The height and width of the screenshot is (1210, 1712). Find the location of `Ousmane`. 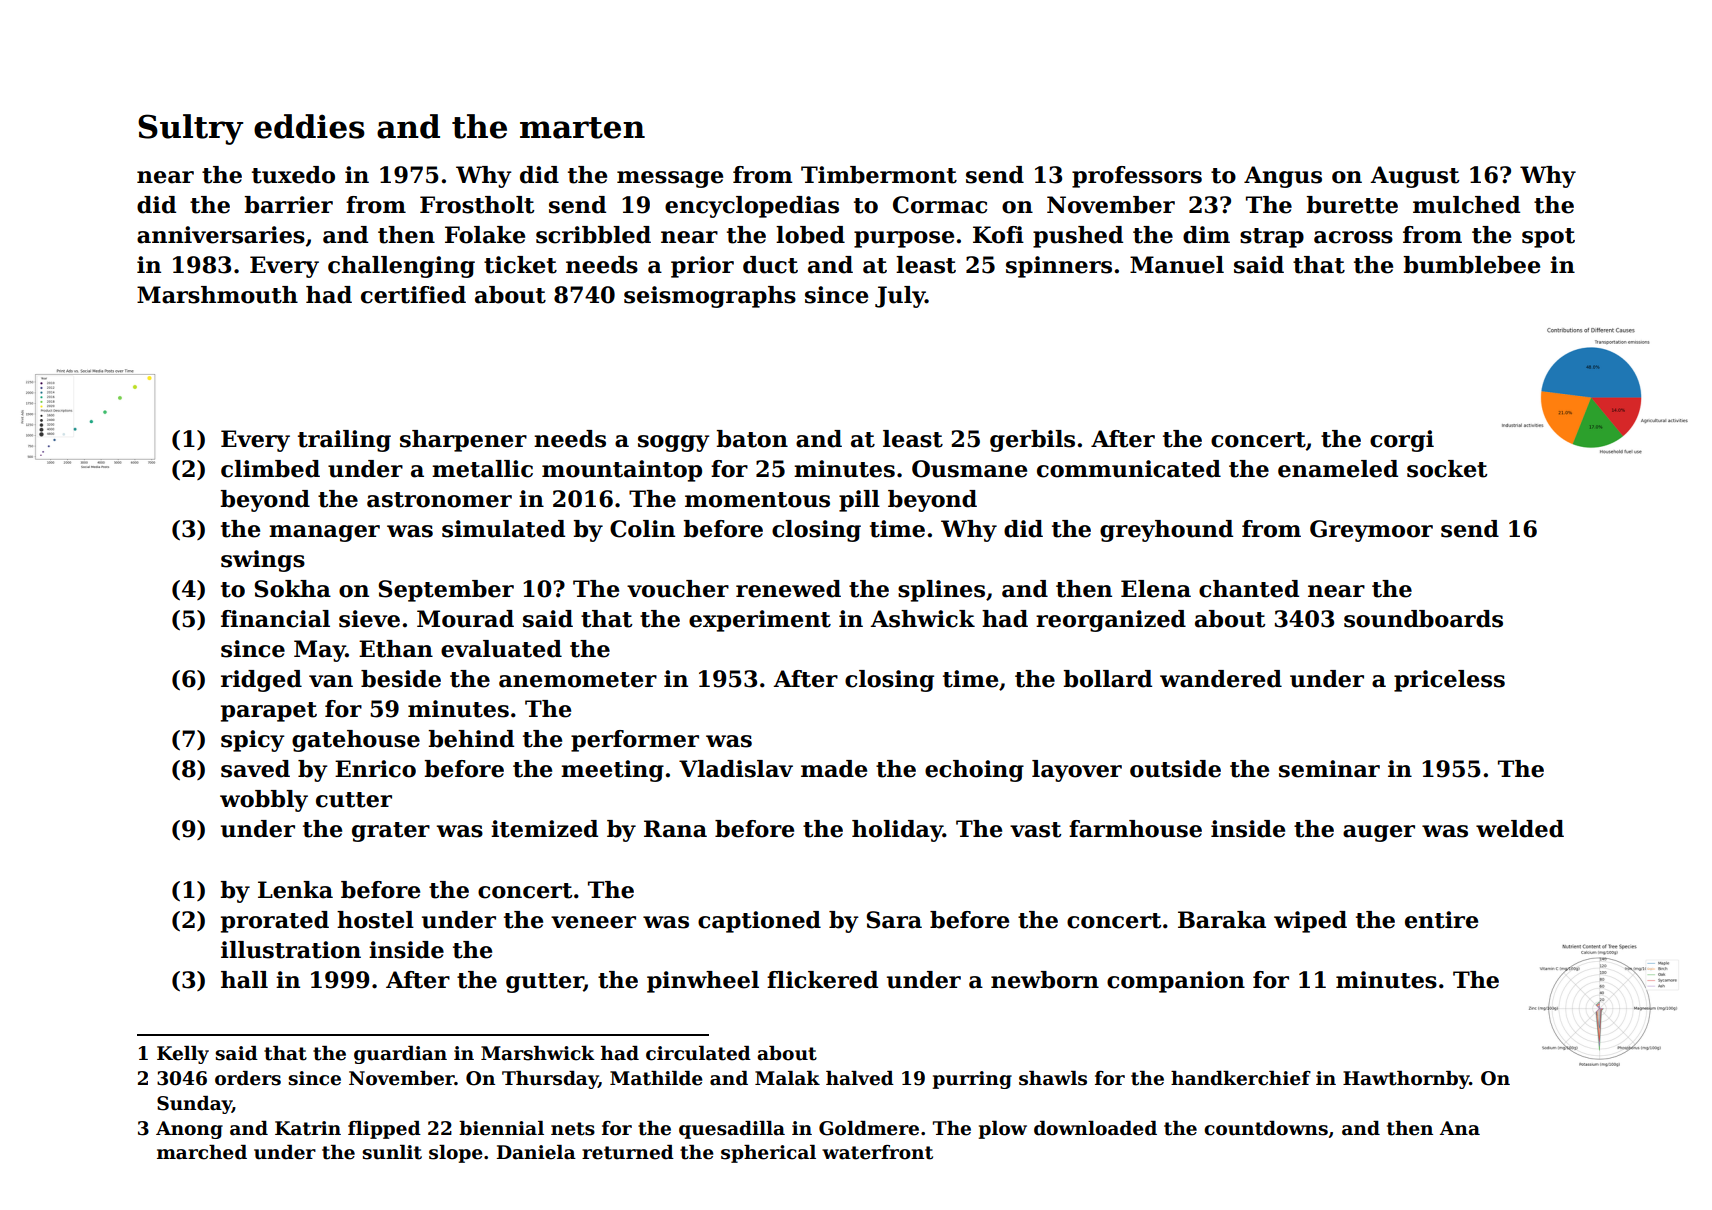

Ousmane is located at coordinates (969, 469).
